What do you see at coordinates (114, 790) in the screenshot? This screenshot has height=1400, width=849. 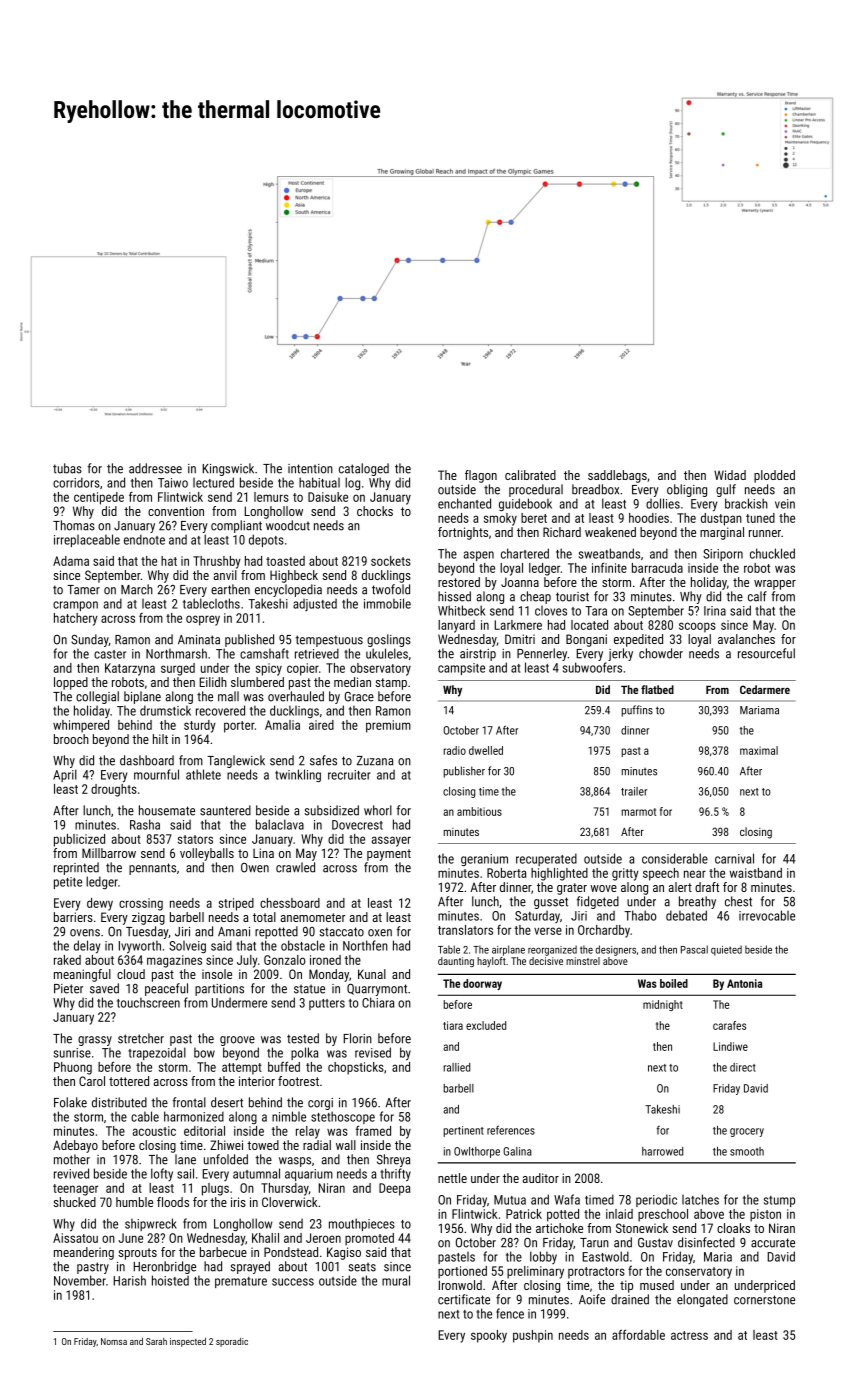 I see `droughts` at bounding box center [114, 790].
